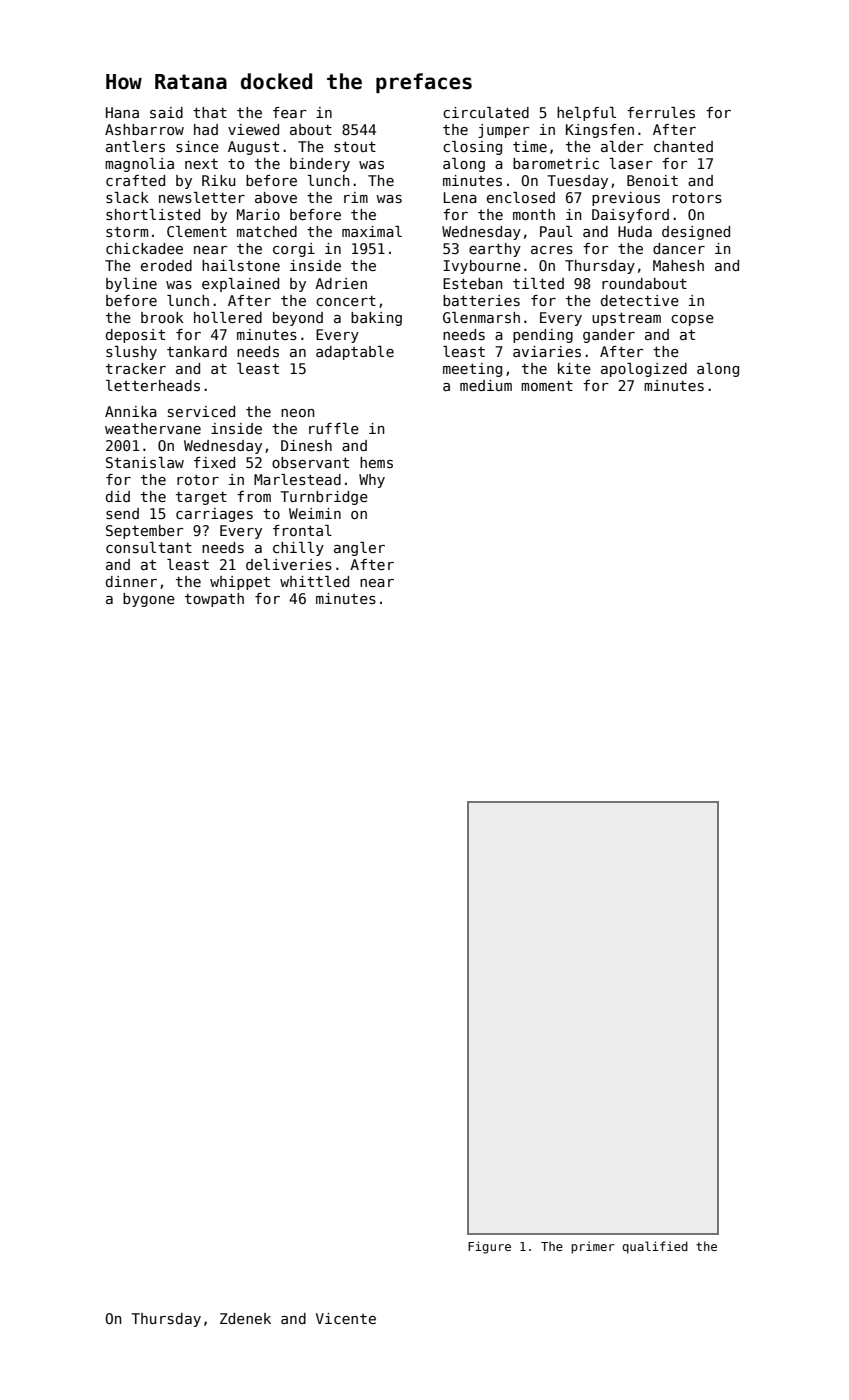 The width and height of the page is (849, 1400). Describe the element at coordinates (240, 583) in the page. I see `whippet` at that location.
